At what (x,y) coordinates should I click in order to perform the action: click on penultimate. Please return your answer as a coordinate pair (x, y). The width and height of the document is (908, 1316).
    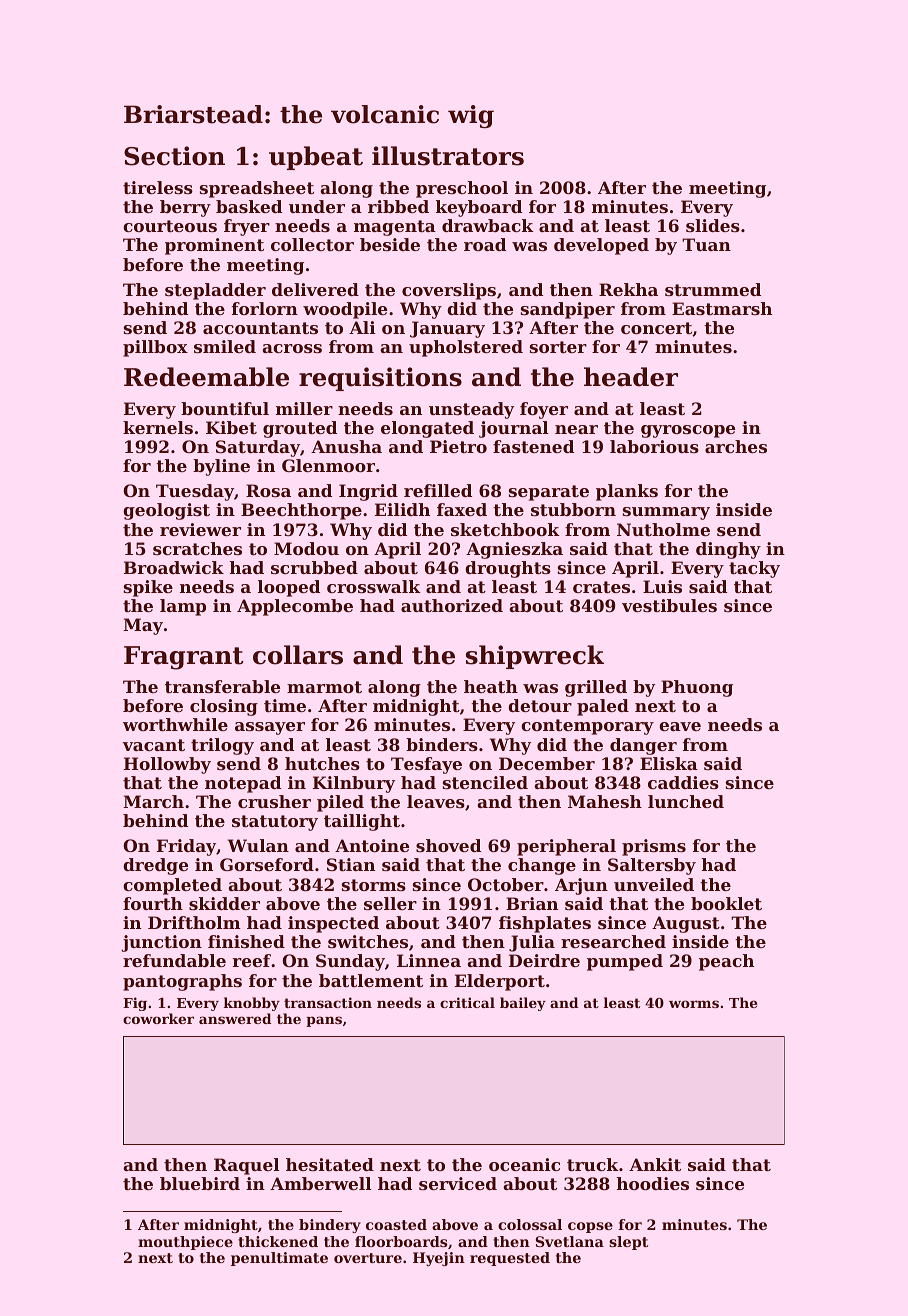
    Looking at the image, I should click on (279, 1259).
